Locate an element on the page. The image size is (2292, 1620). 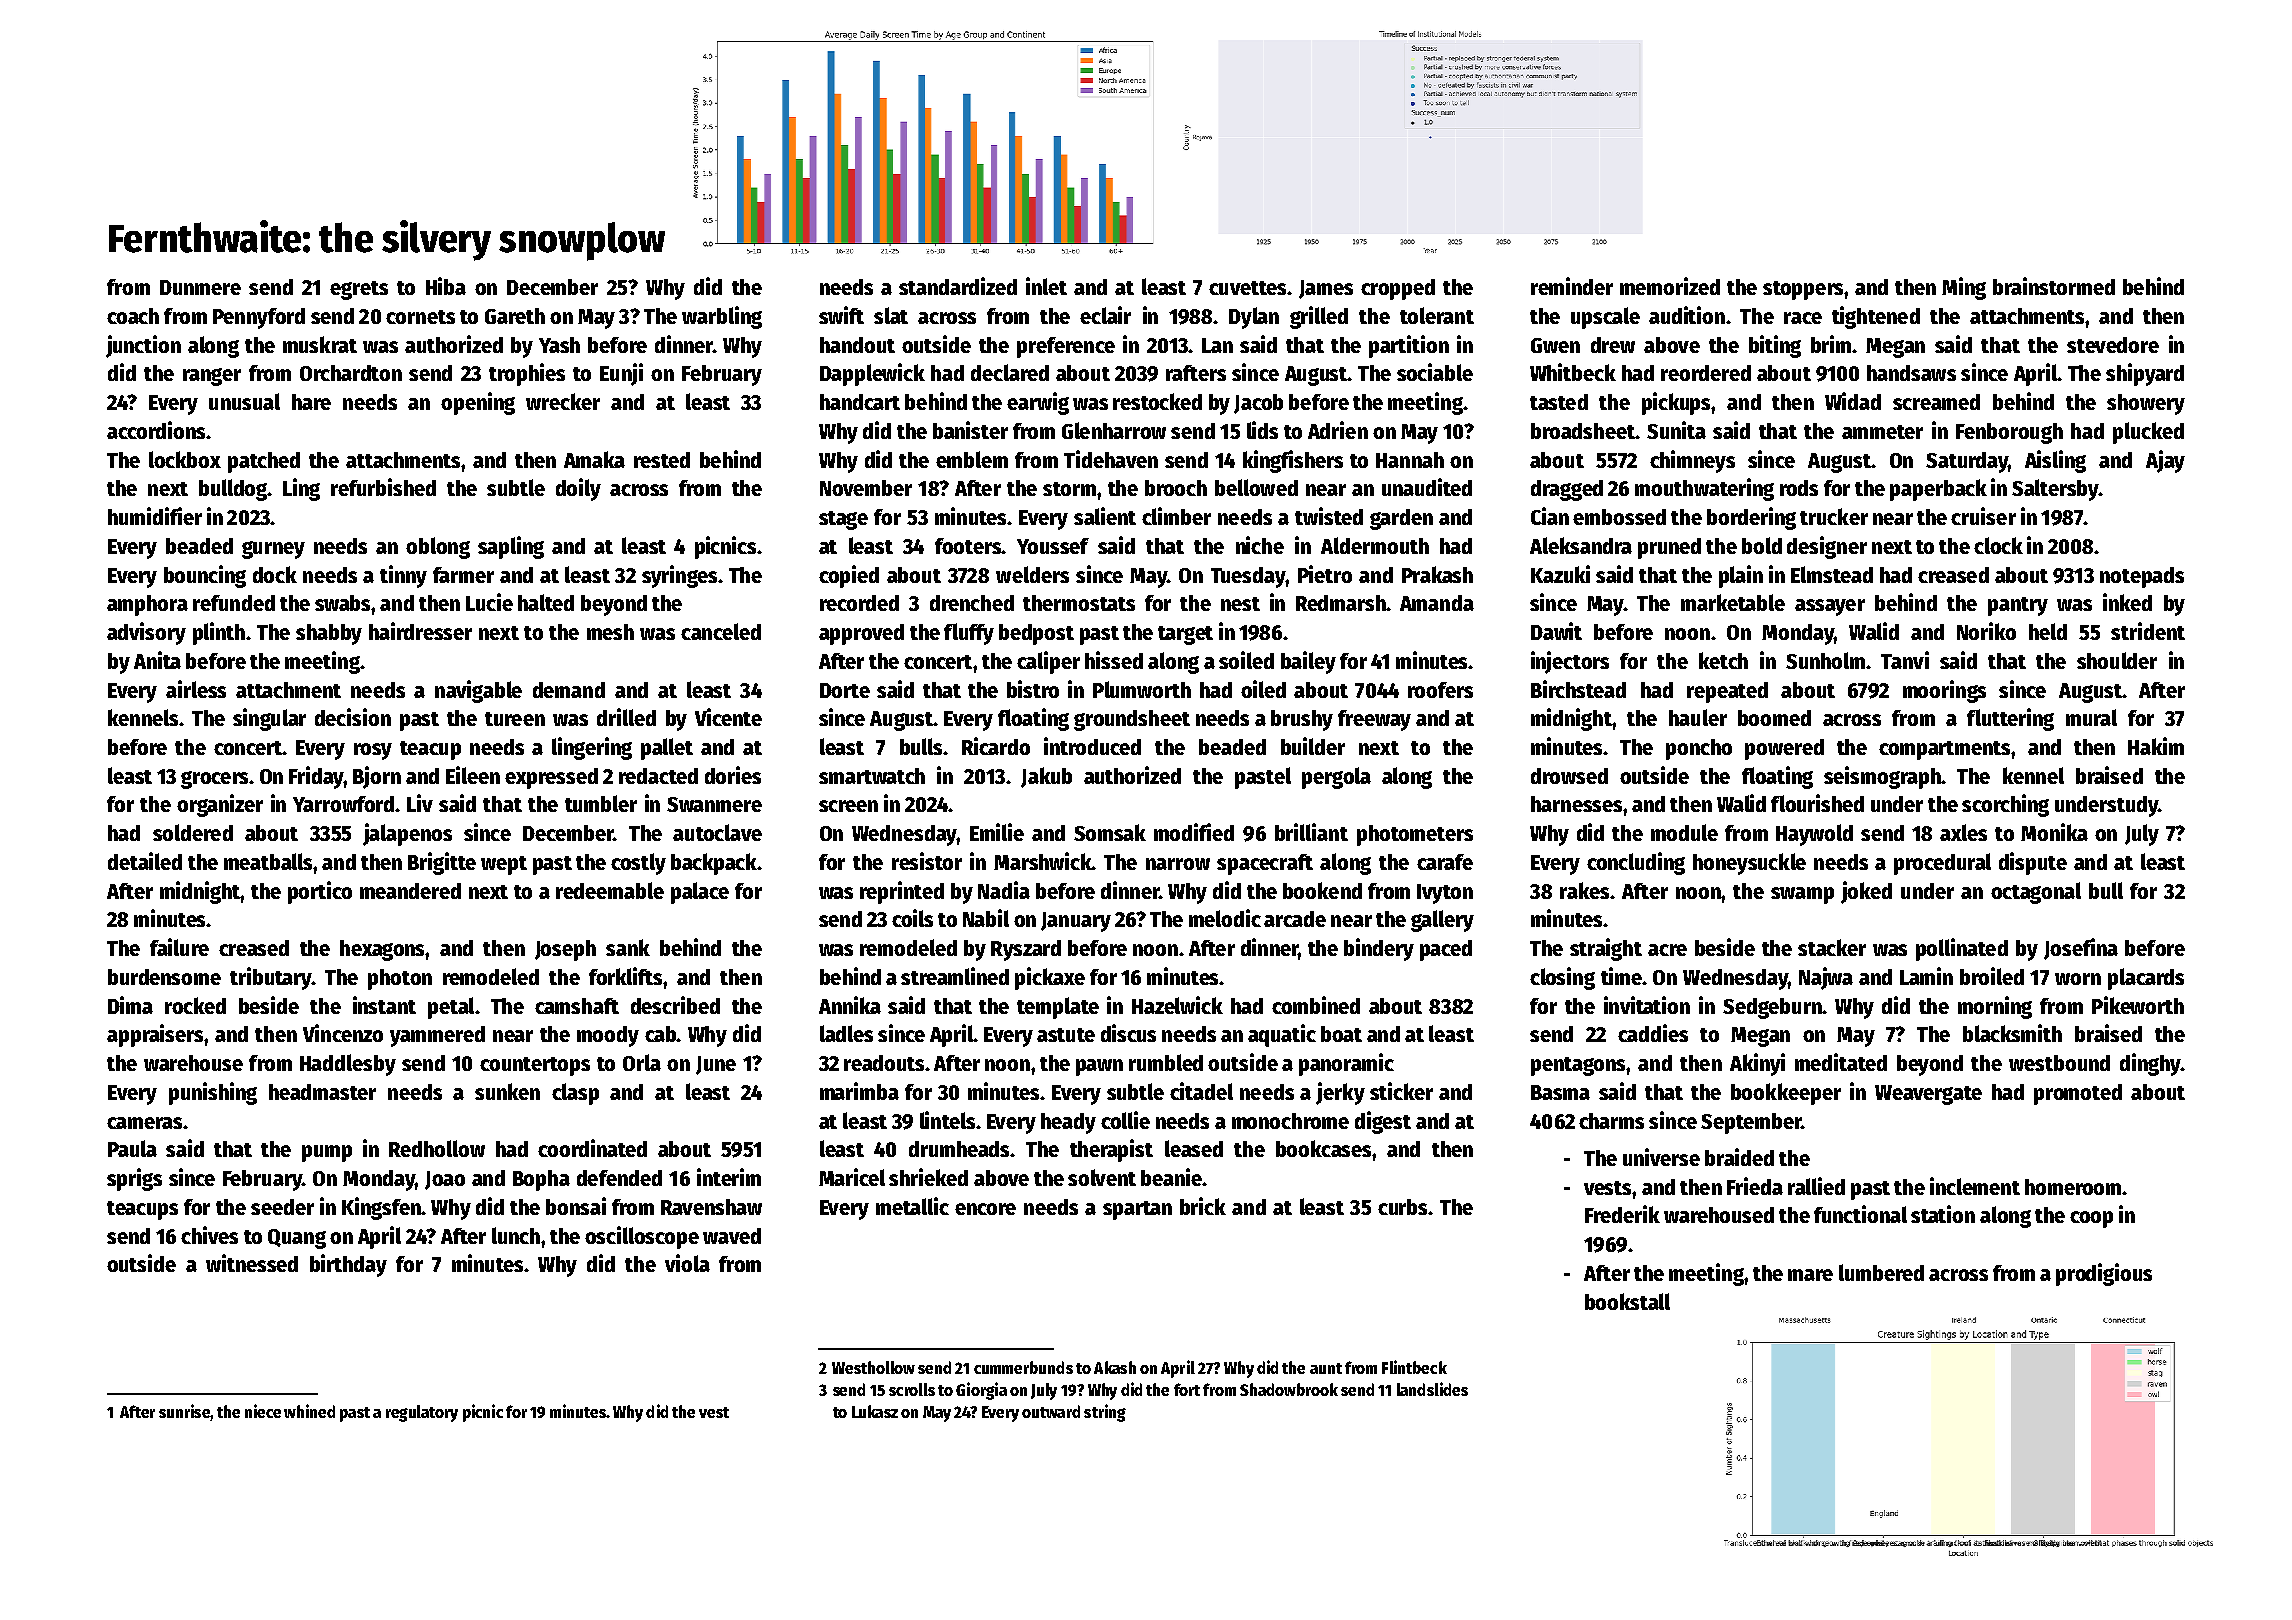
Dorte is located at coordinates (845, 690).
